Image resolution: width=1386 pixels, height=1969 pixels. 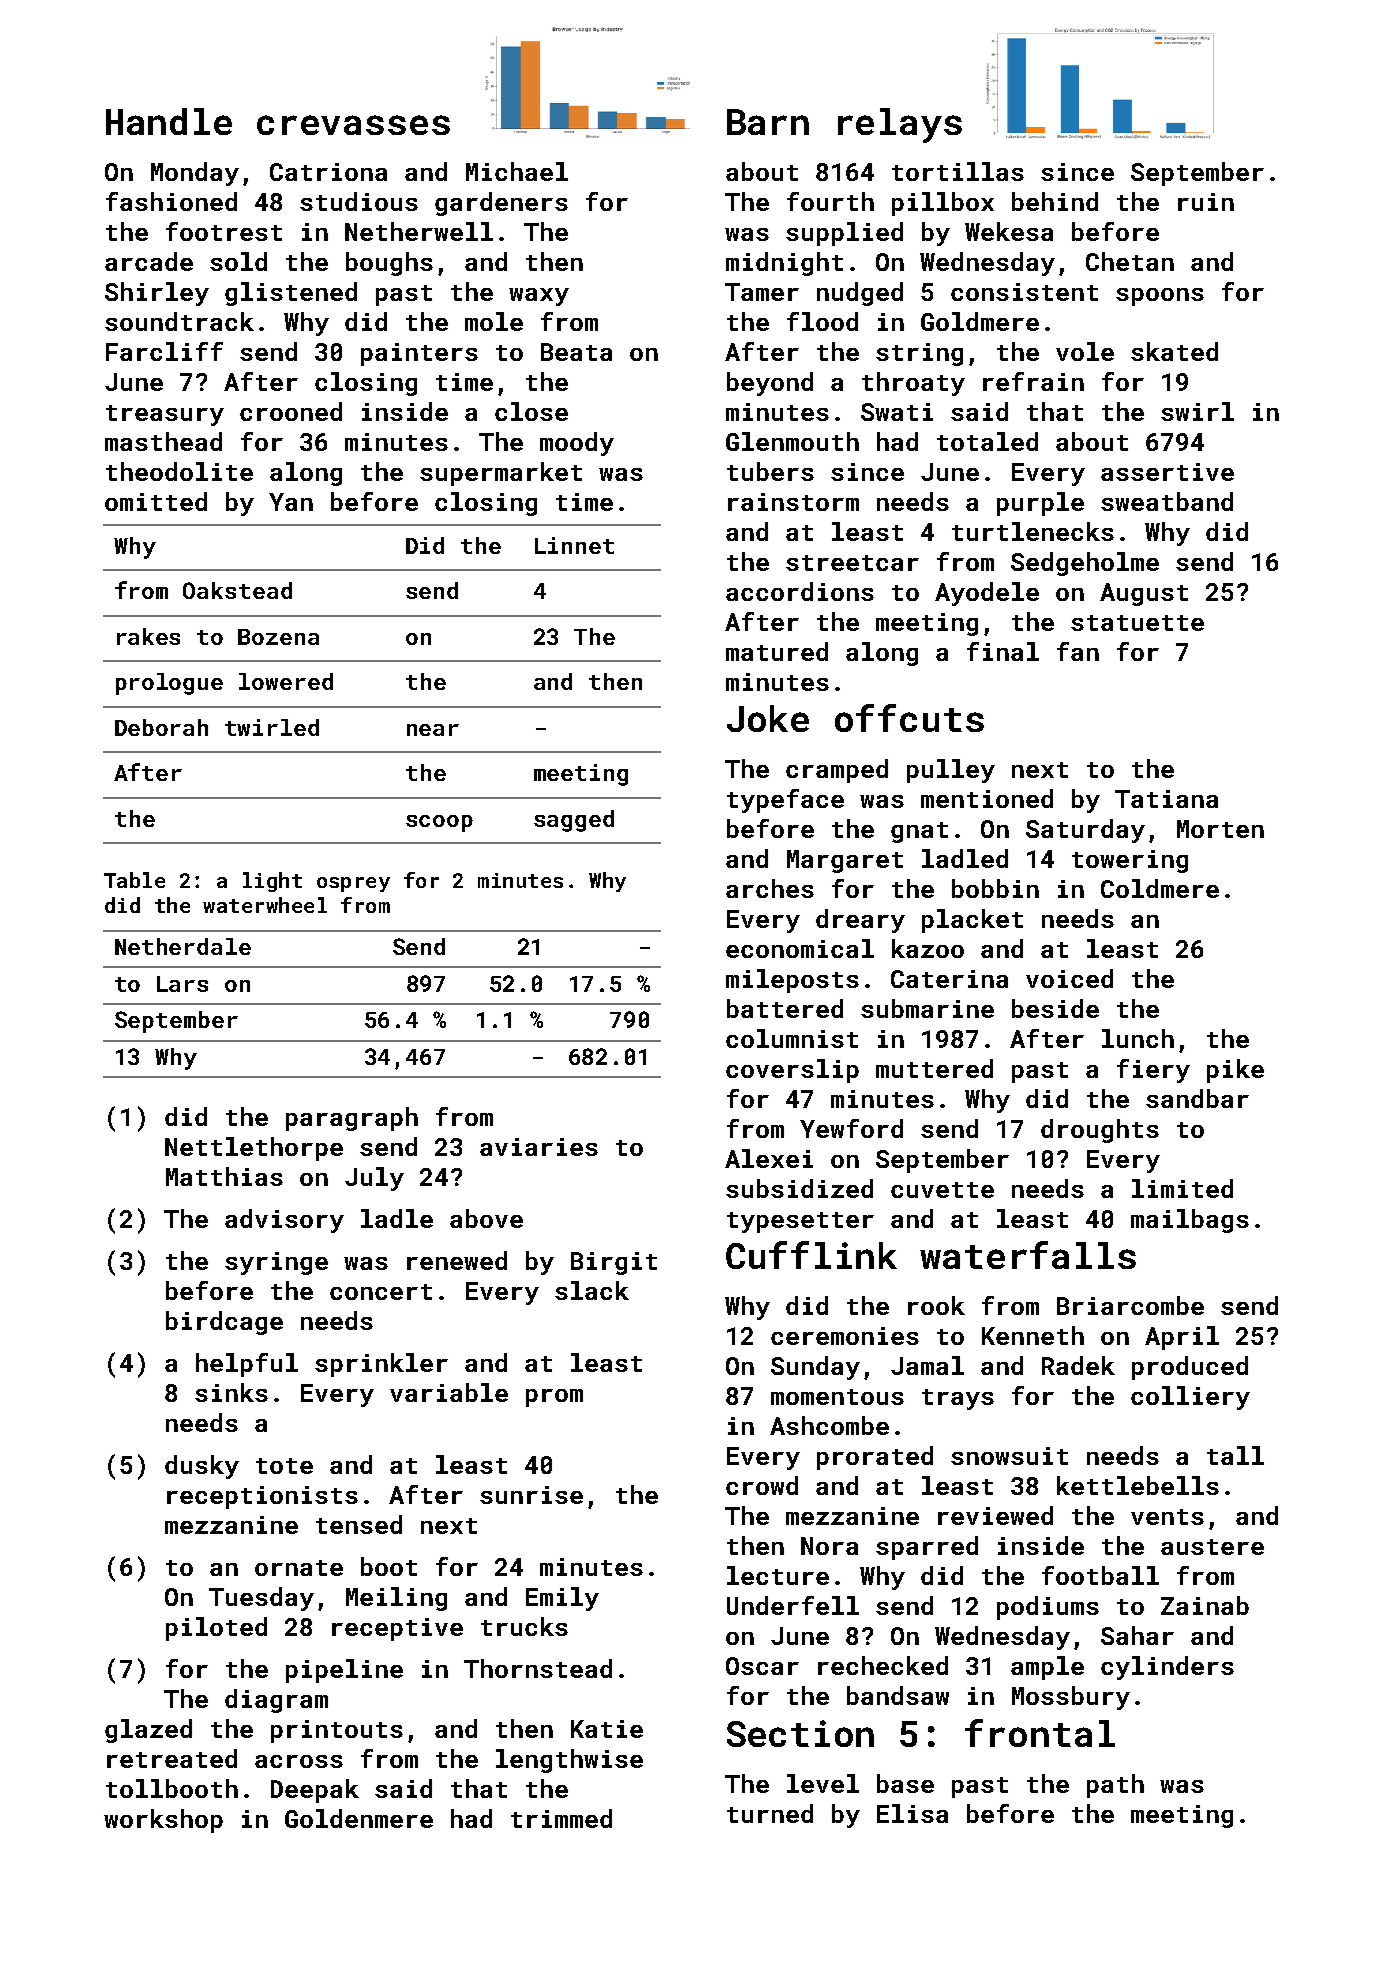 I want to click on near, so click(x=433, y=730).
